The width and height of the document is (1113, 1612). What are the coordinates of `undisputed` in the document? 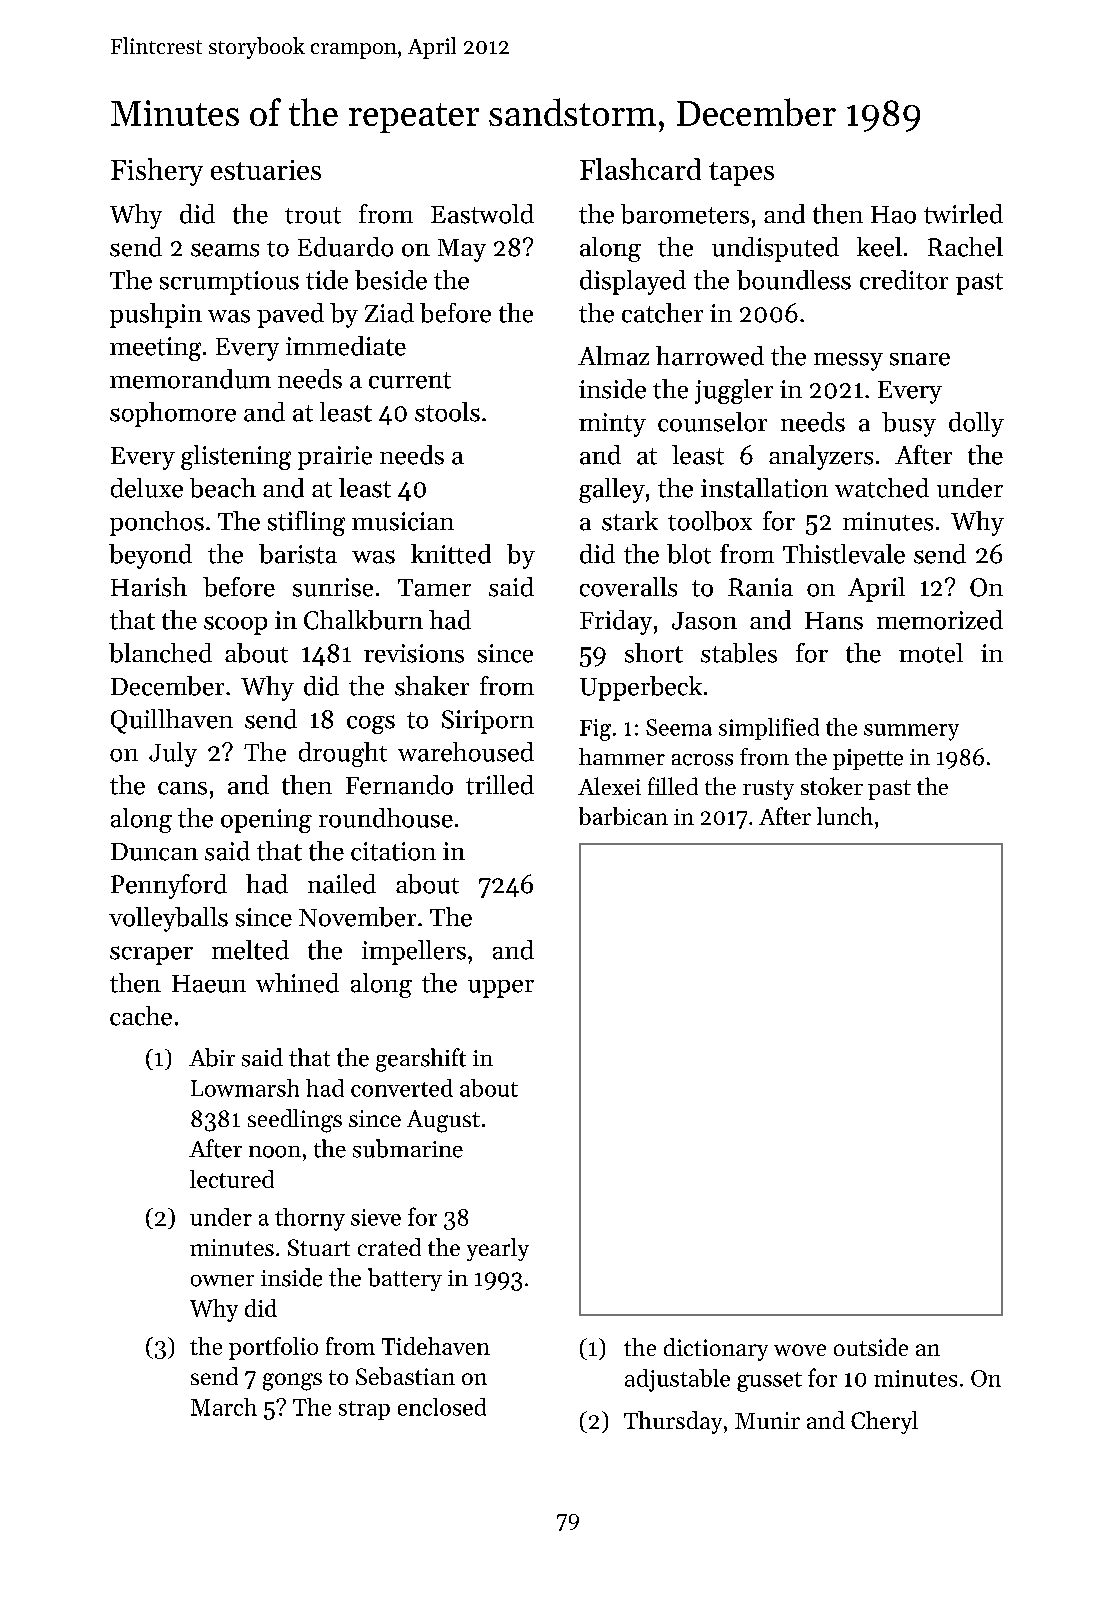 It's located at (775, 249).
